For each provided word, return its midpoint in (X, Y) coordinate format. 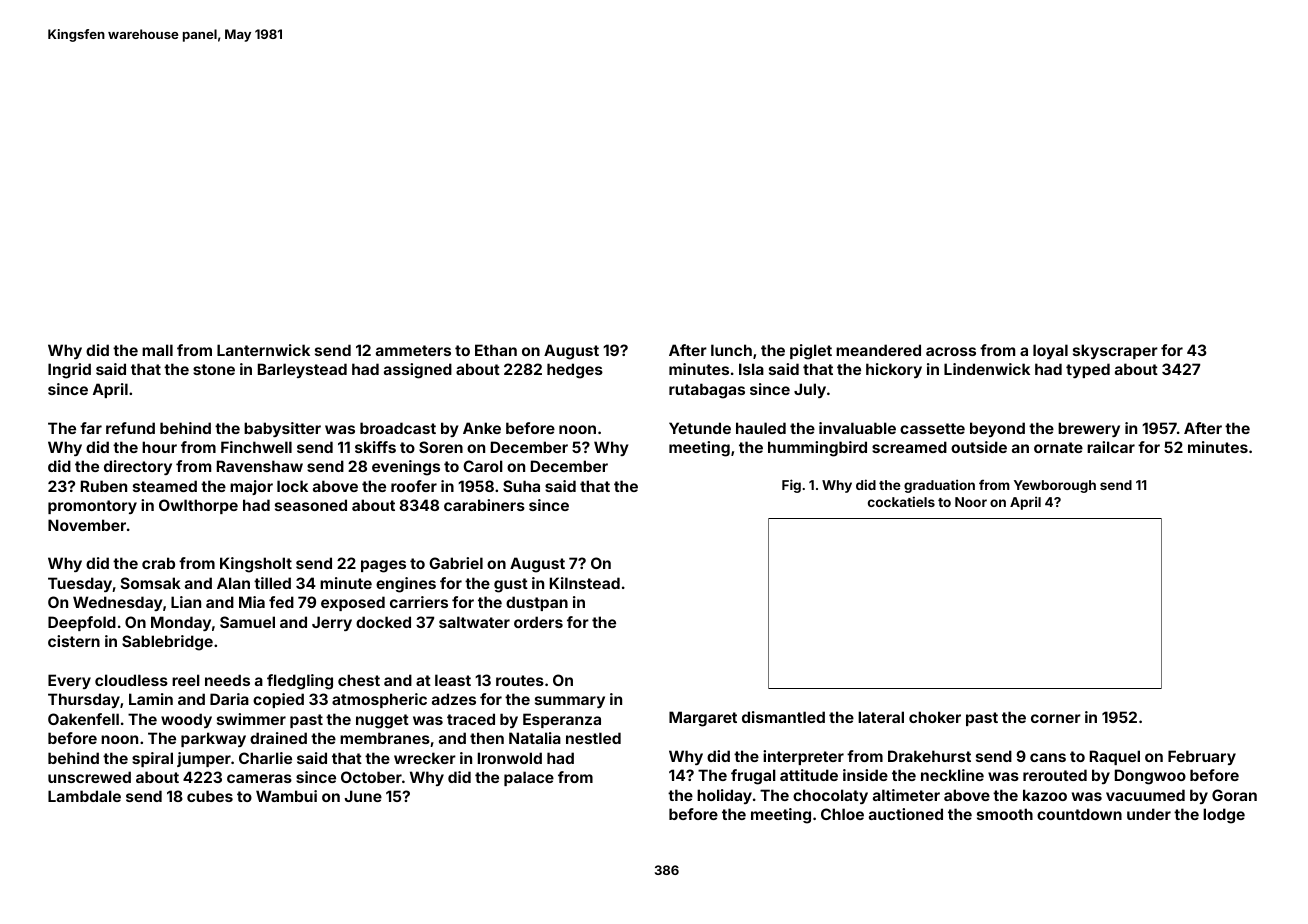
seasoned (311, 505)
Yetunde (700, 428)
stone (214, 369)
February (1202, 757)
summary (570, 702)
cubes (210, 796)
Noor (971, 502)
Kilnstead (585, 583)
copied (278, 700)
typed (1088, 370)
